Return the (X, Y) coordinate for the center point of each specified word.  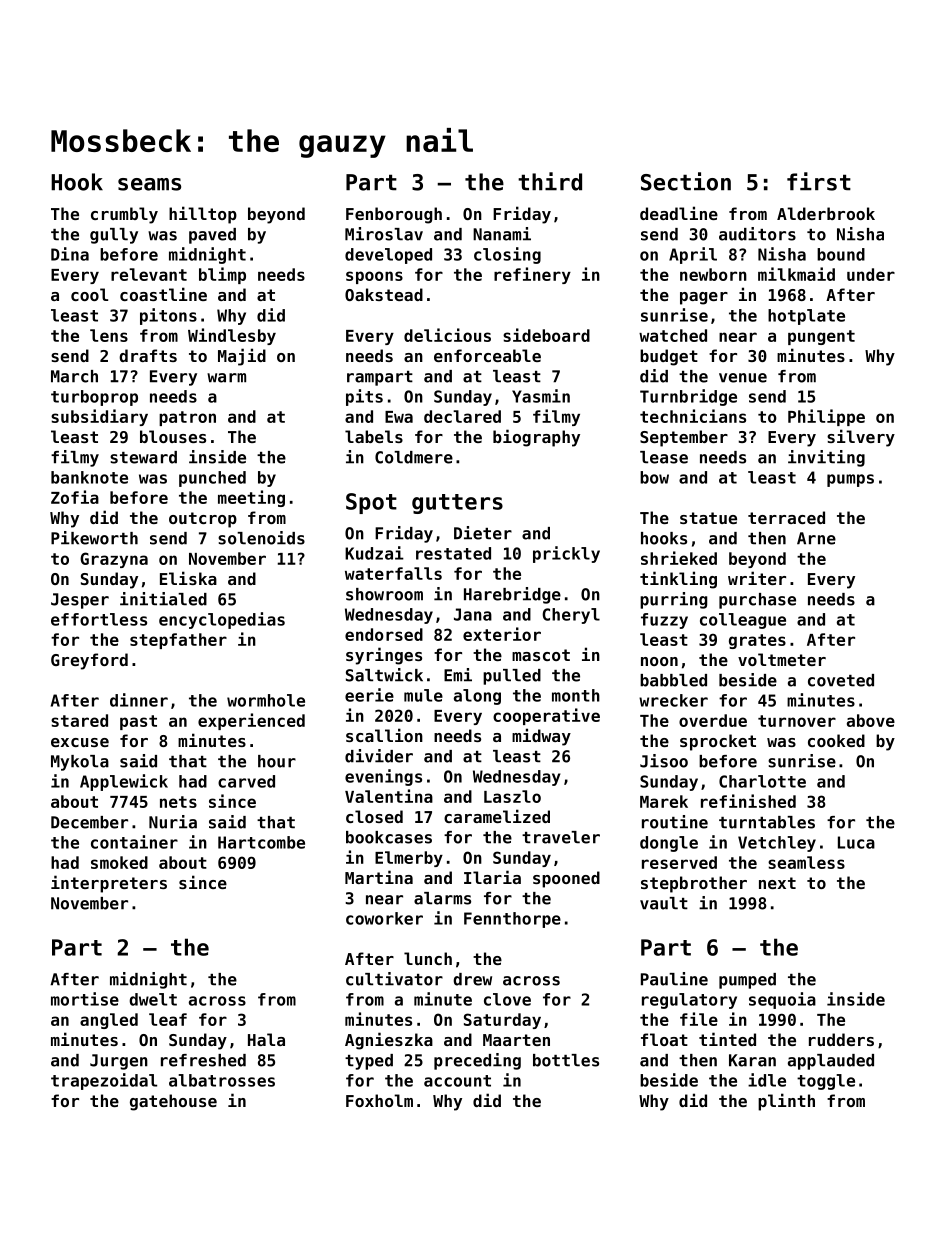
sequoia (782, 1000)
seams (149, 184)
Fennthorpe (512, 920)
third (550, 181)
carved (246, 781)
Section (686, 181)
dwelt (153, 999)
